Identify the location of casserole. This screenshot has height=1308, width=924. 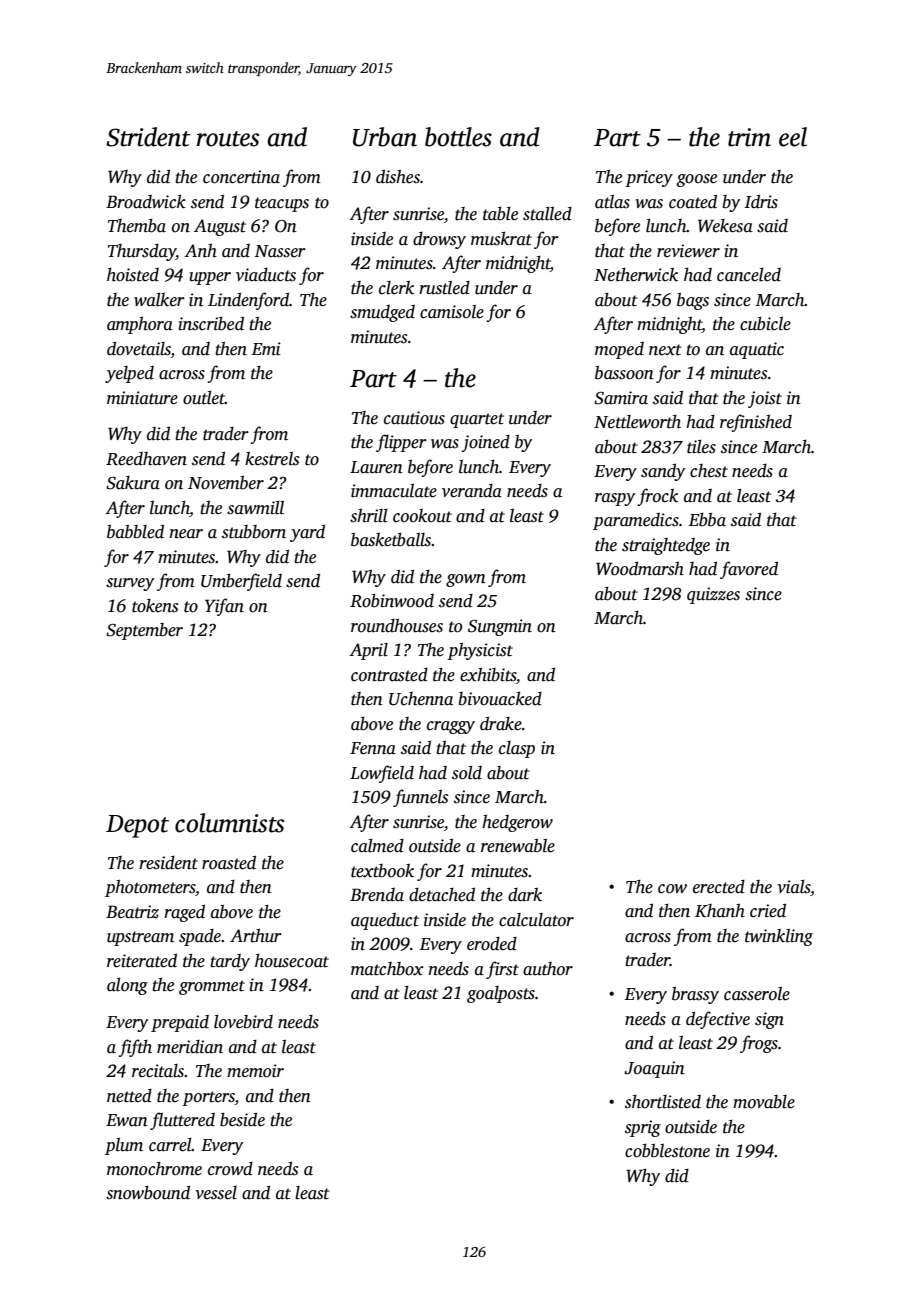
(757, 994).
